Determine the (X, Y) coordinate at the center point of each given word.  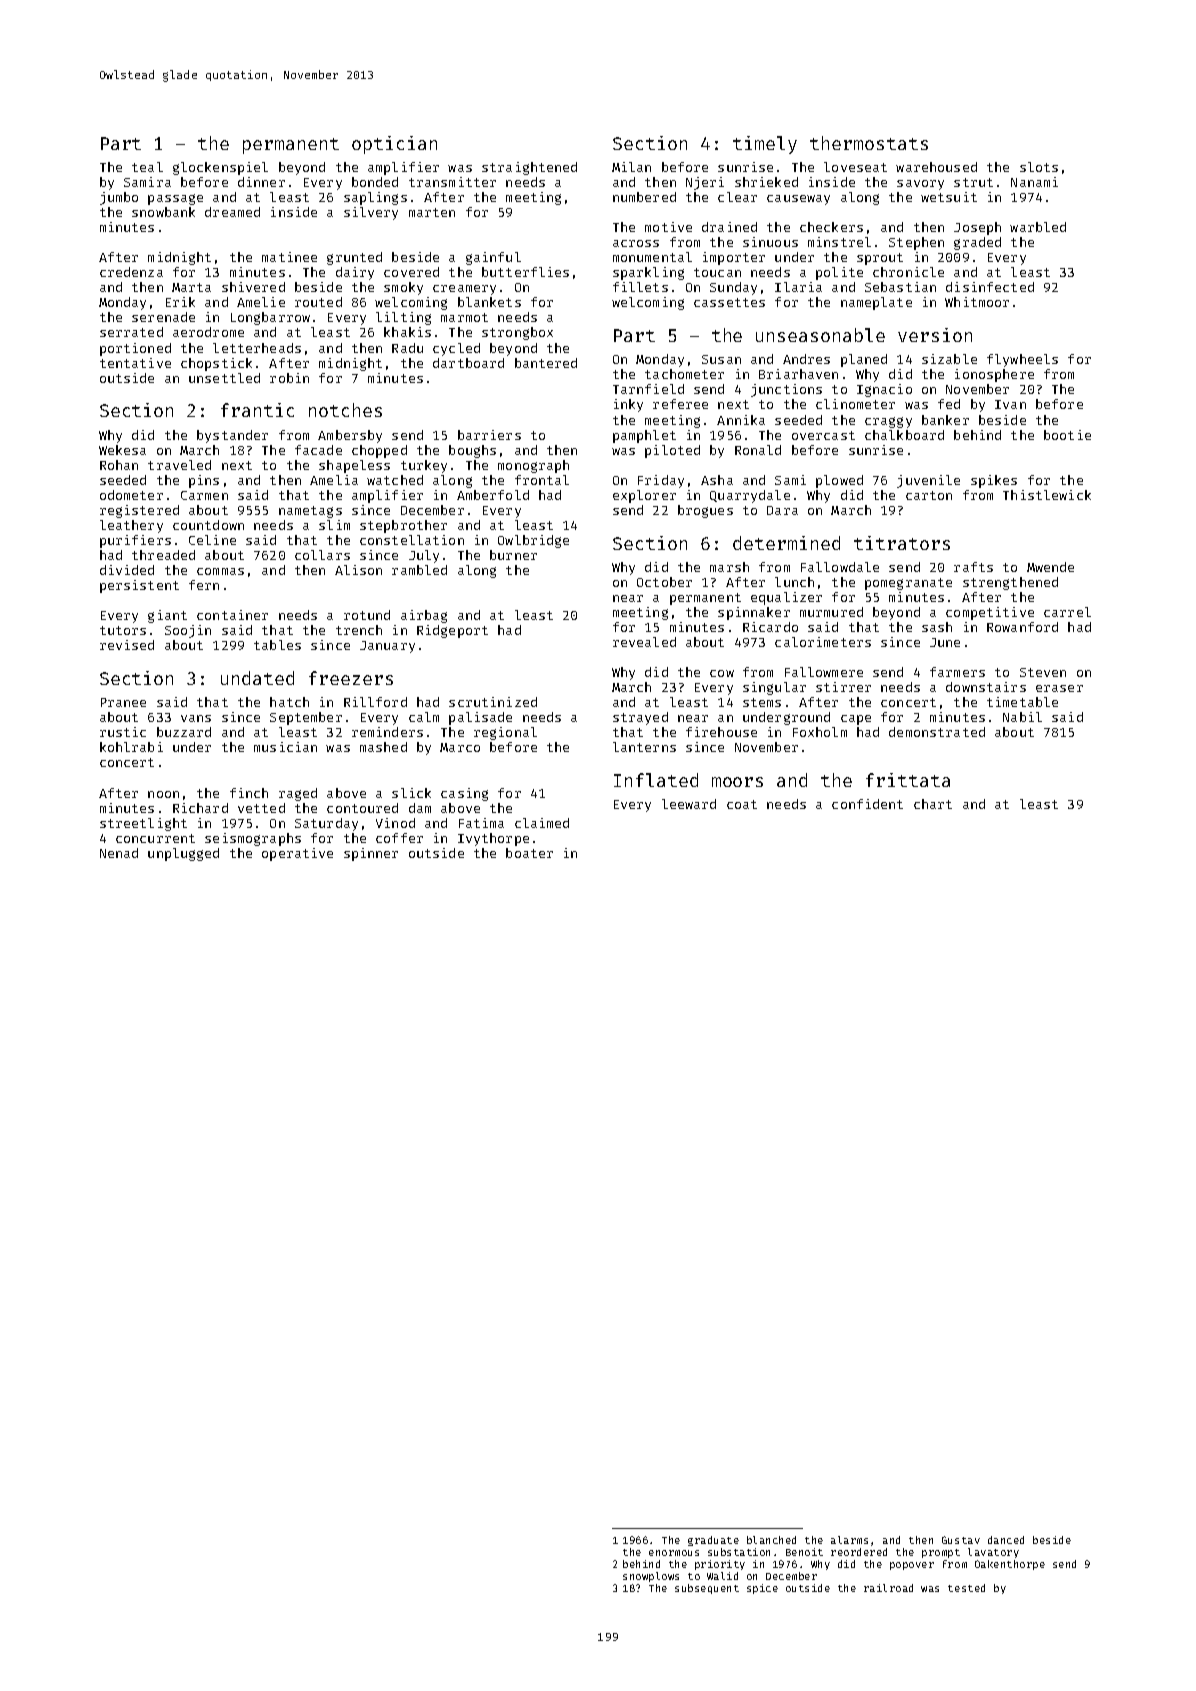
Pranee (123, 702)
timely (765, 145)
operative (297, 854)
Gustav (961, 1540)
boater (529, 853)
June (945, 642)
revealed (644, 642)
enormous (674, 1553)
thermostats (869, 143)
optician (394, 145)
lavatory (993, 1553)
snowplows (651, 1577)
